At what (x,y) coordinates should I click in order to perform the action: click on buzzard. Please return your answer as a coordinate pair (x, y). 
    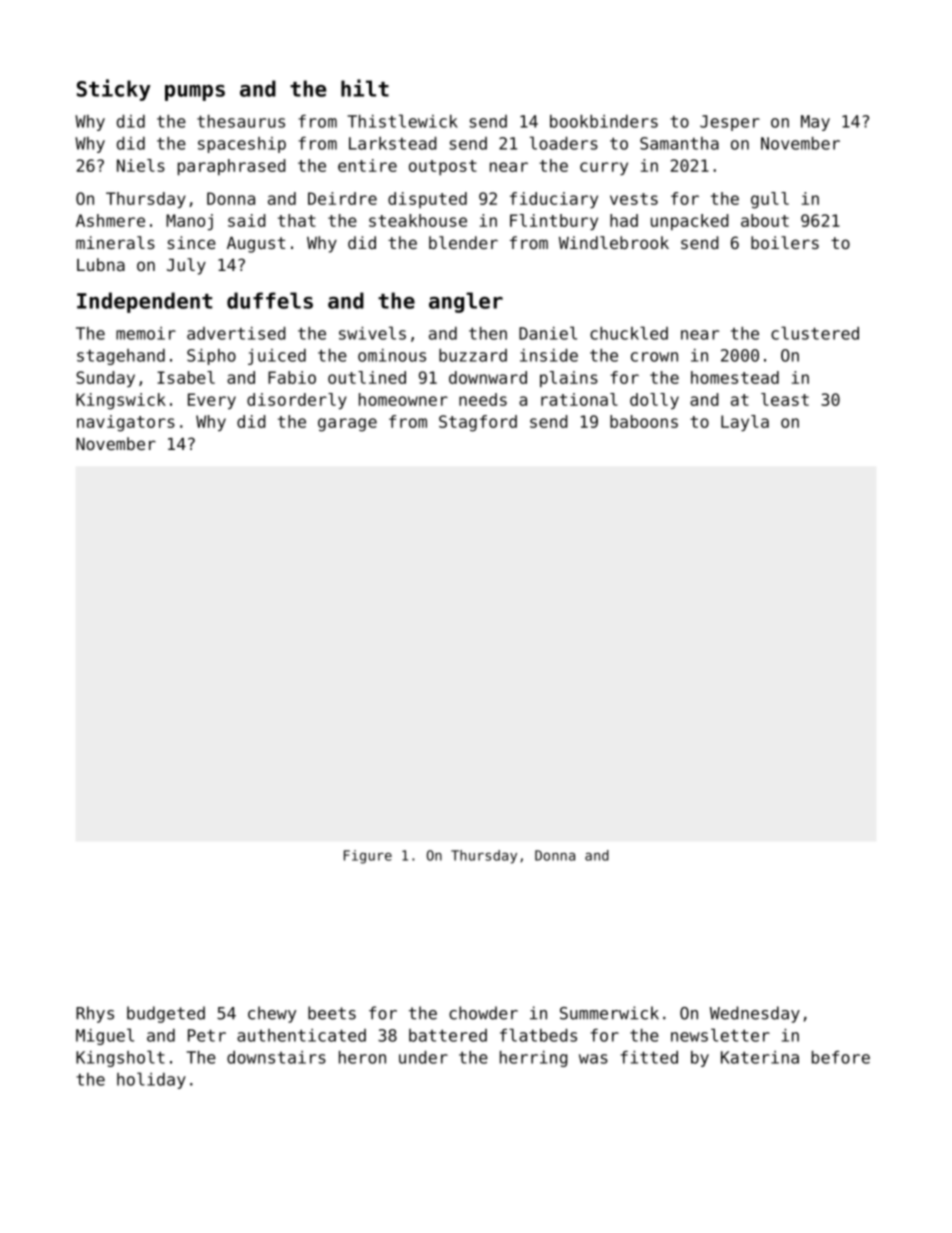
    Looking at the image, I should click on (473, 355).
